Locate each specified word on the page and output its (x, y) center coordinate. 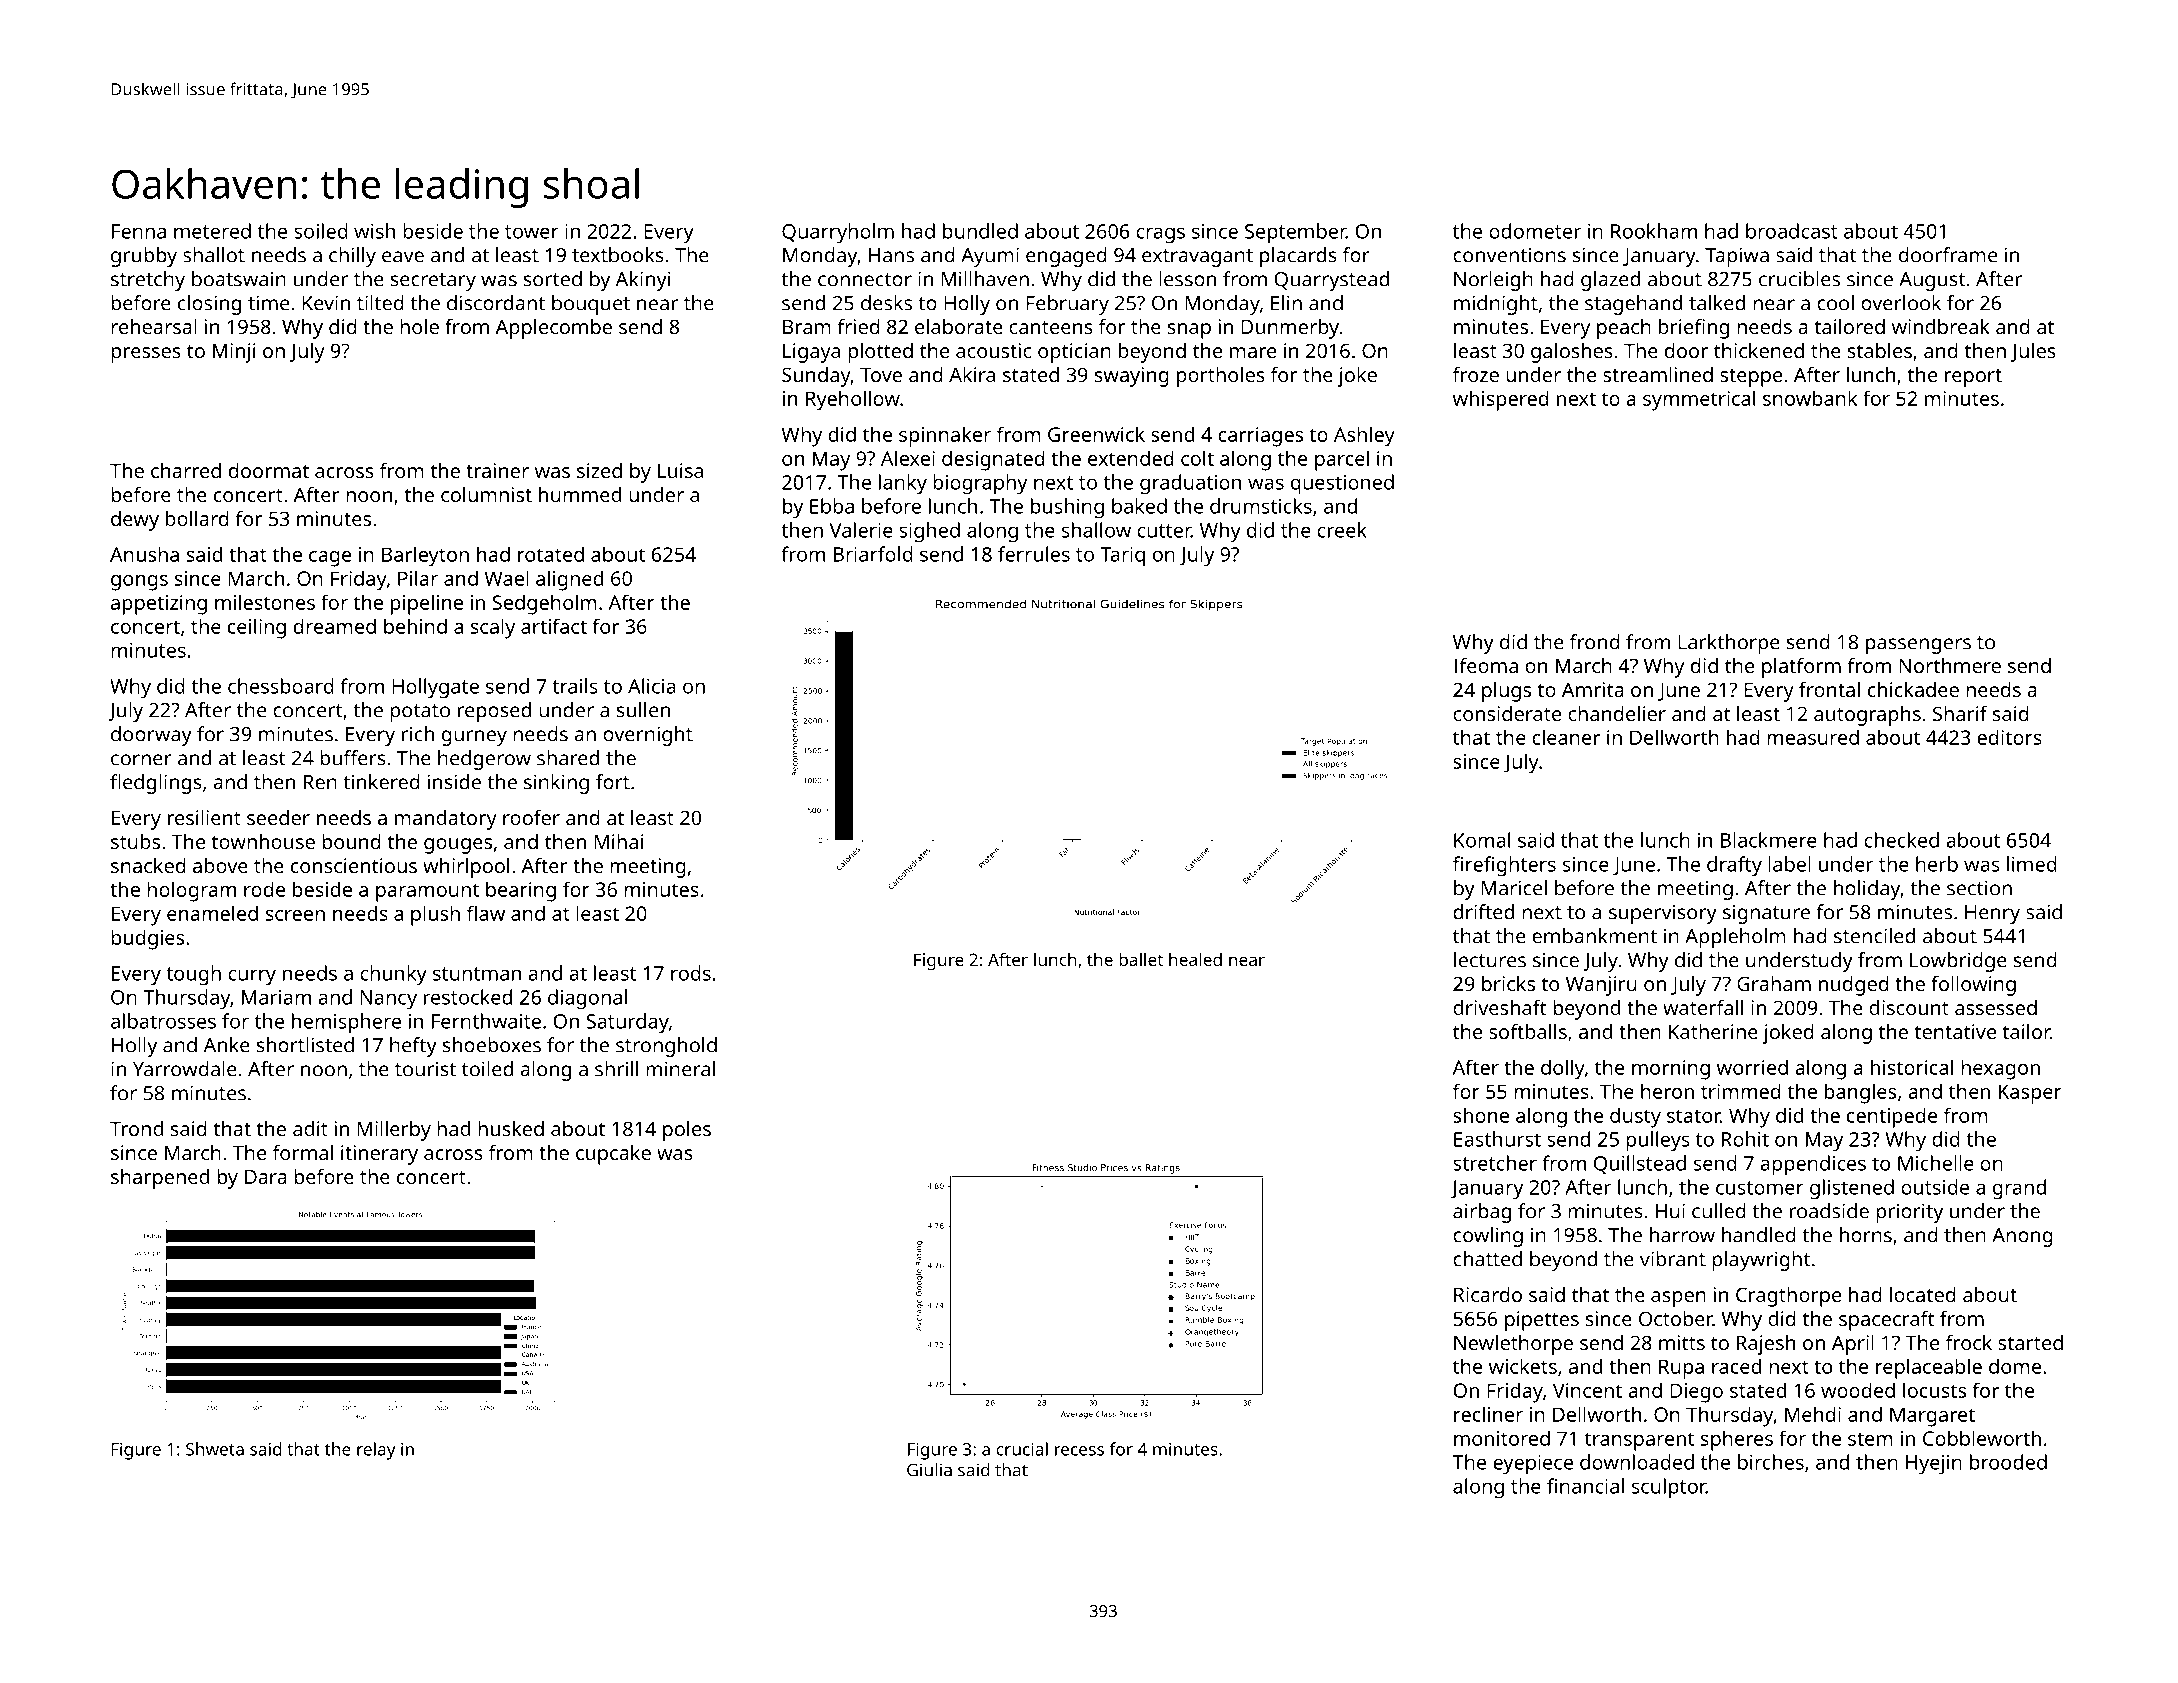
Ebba (832, 506)
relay (376, 1451)
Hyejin (1934, 1465)
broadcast (1792, 231)
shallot (214, 255)
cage (330, 559)
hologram (191, 891)
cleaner (1566, 737)
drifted (1484, 912)
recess (1079, 1451)
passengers (1918, 646)
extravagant (1197, 258)
